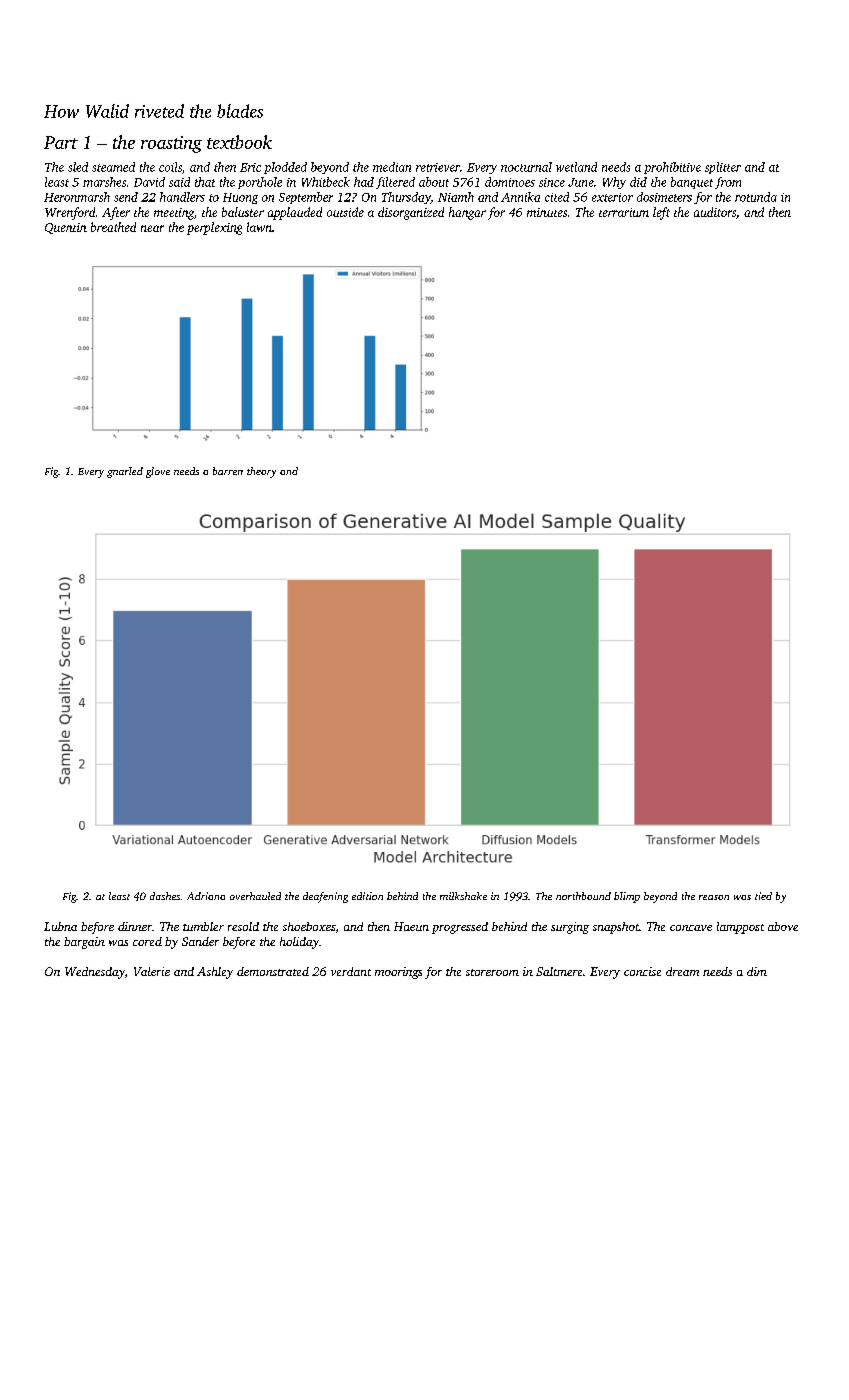 The width and height of the image is (849, 1400). Describe the element at coordinates (125, 472) in the image. I see `gnarled` at that location.
